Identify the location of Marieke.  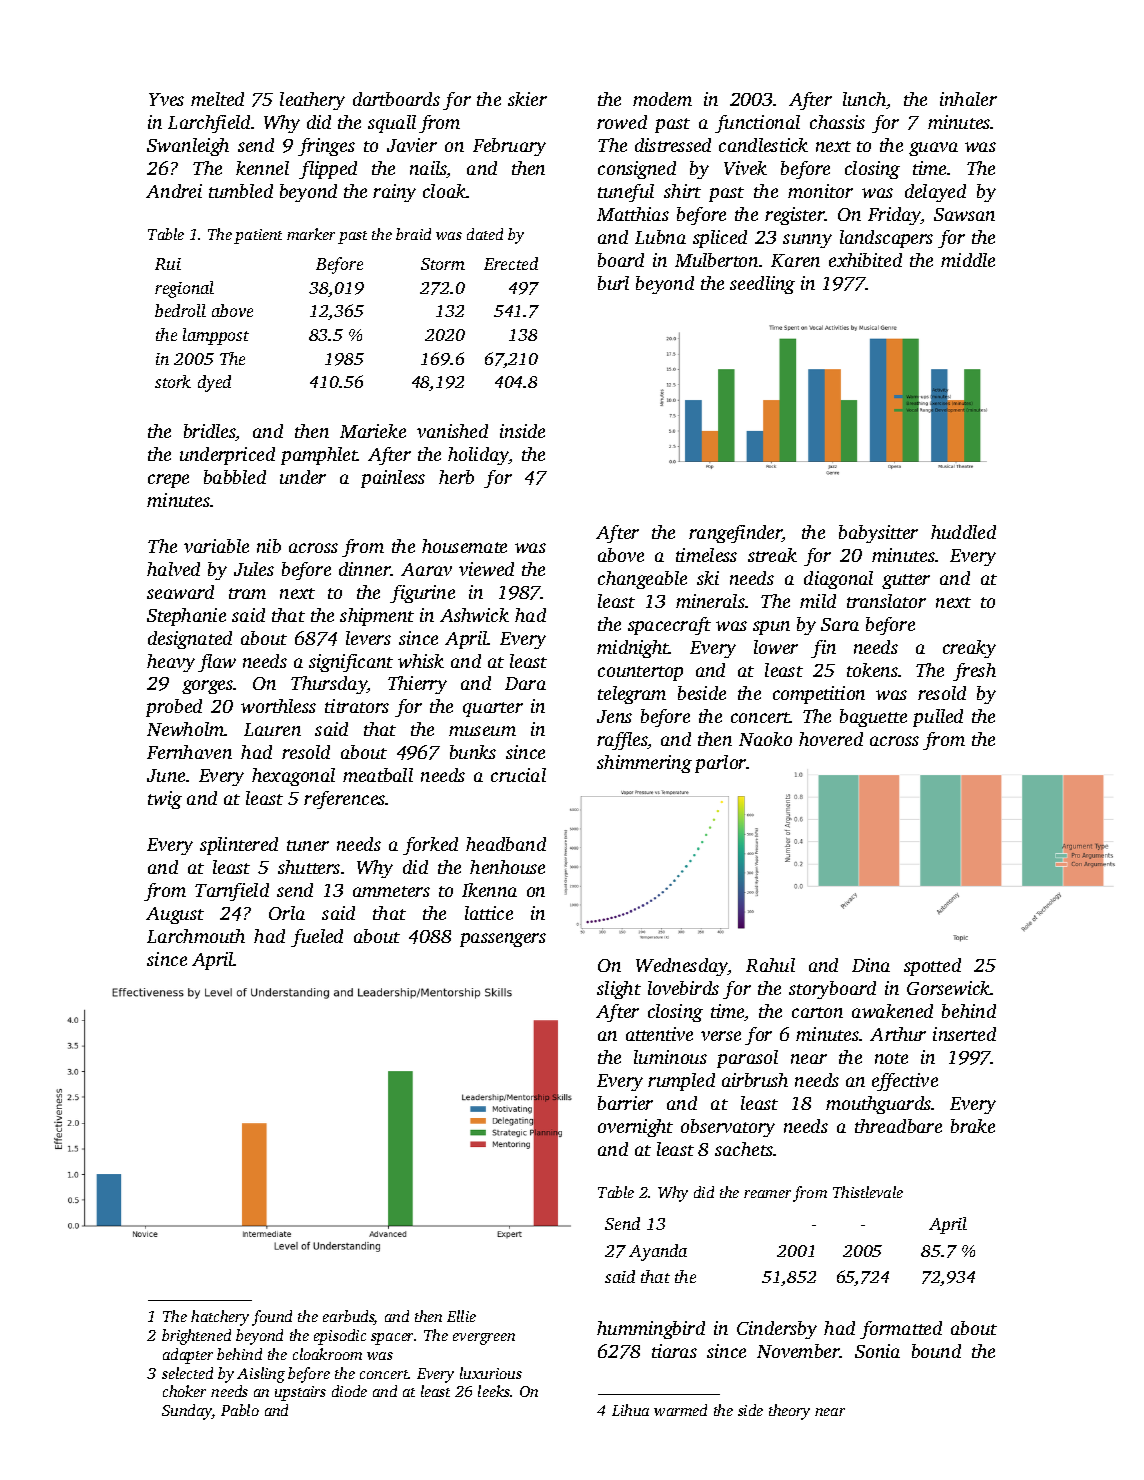
(373, 431).
